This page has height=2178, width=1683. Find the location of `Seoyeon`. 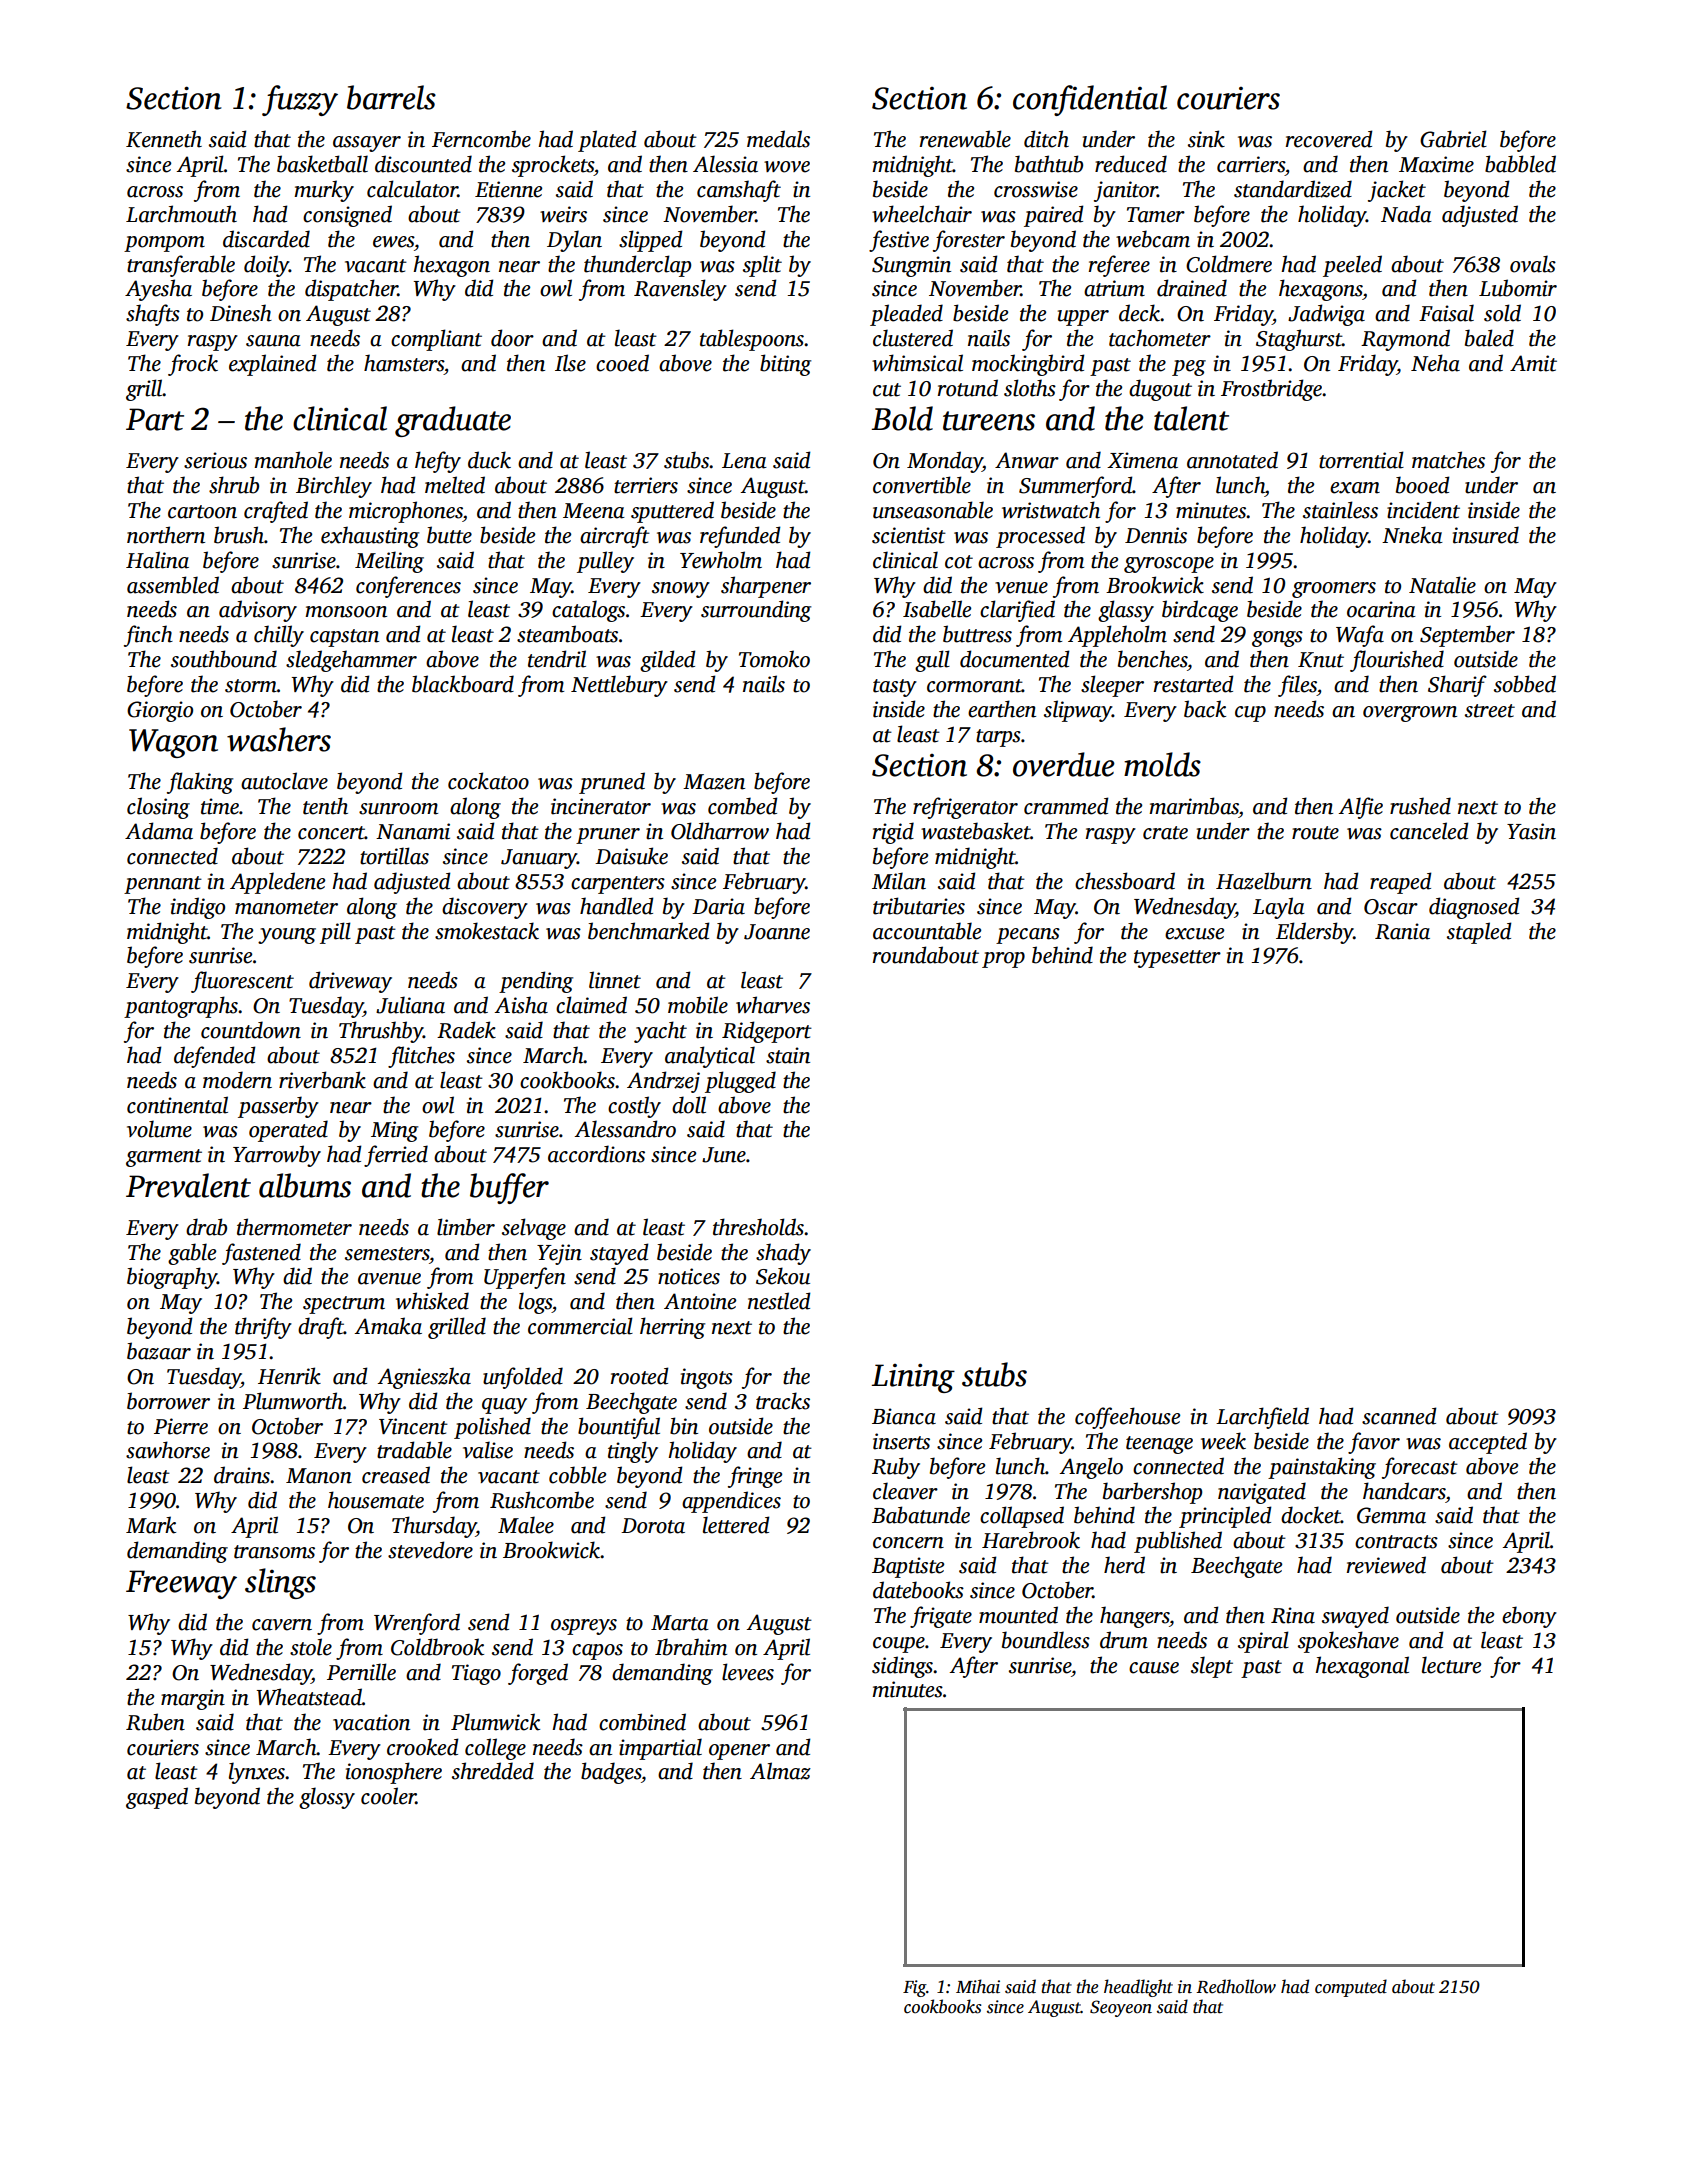

Seoyeon is located at coordinates (1121, 2008).
